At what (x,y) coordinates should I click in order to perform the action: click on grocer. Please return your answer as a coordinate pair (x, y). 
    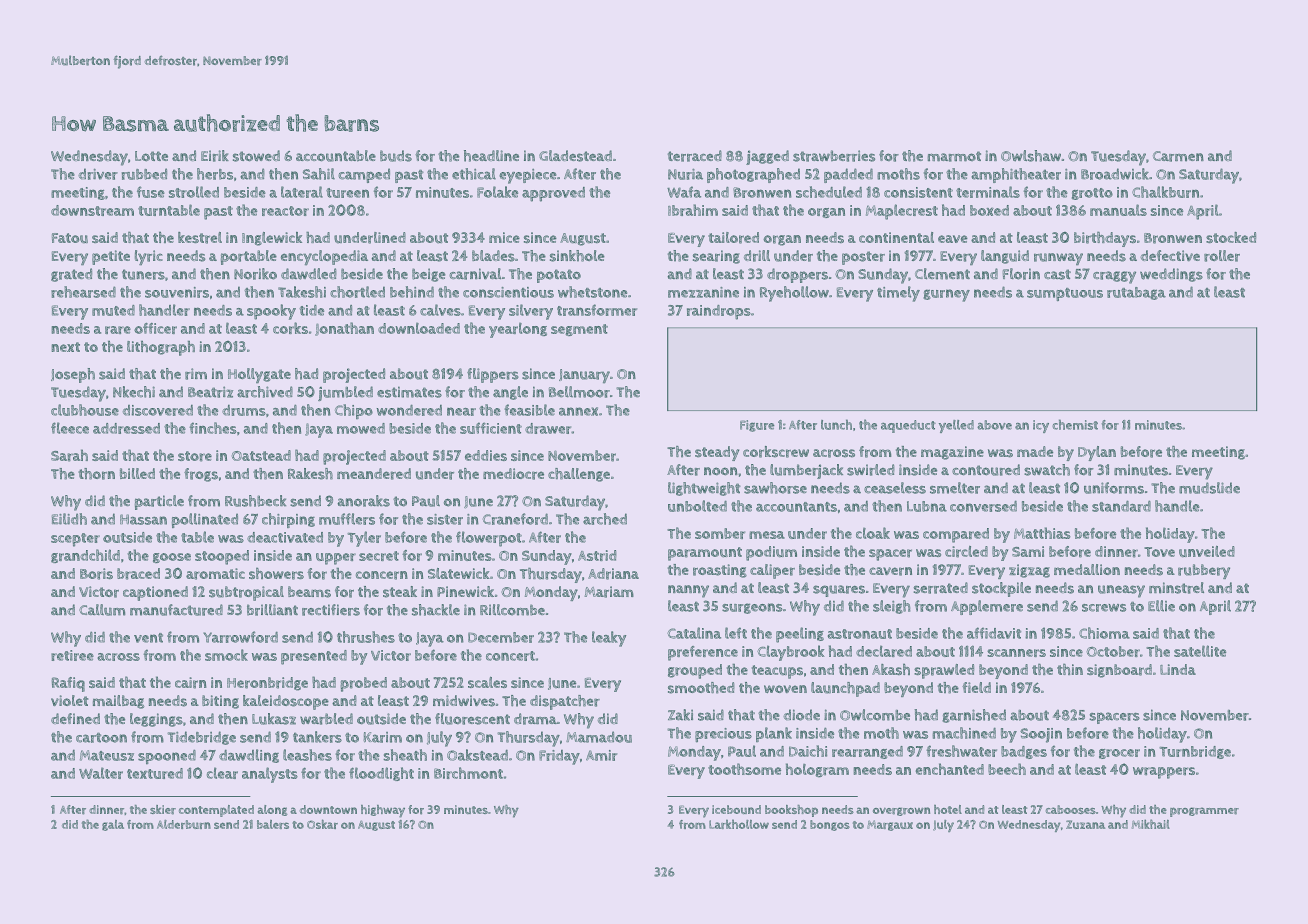
    Looking at the image, I should click on (1119, 754).
